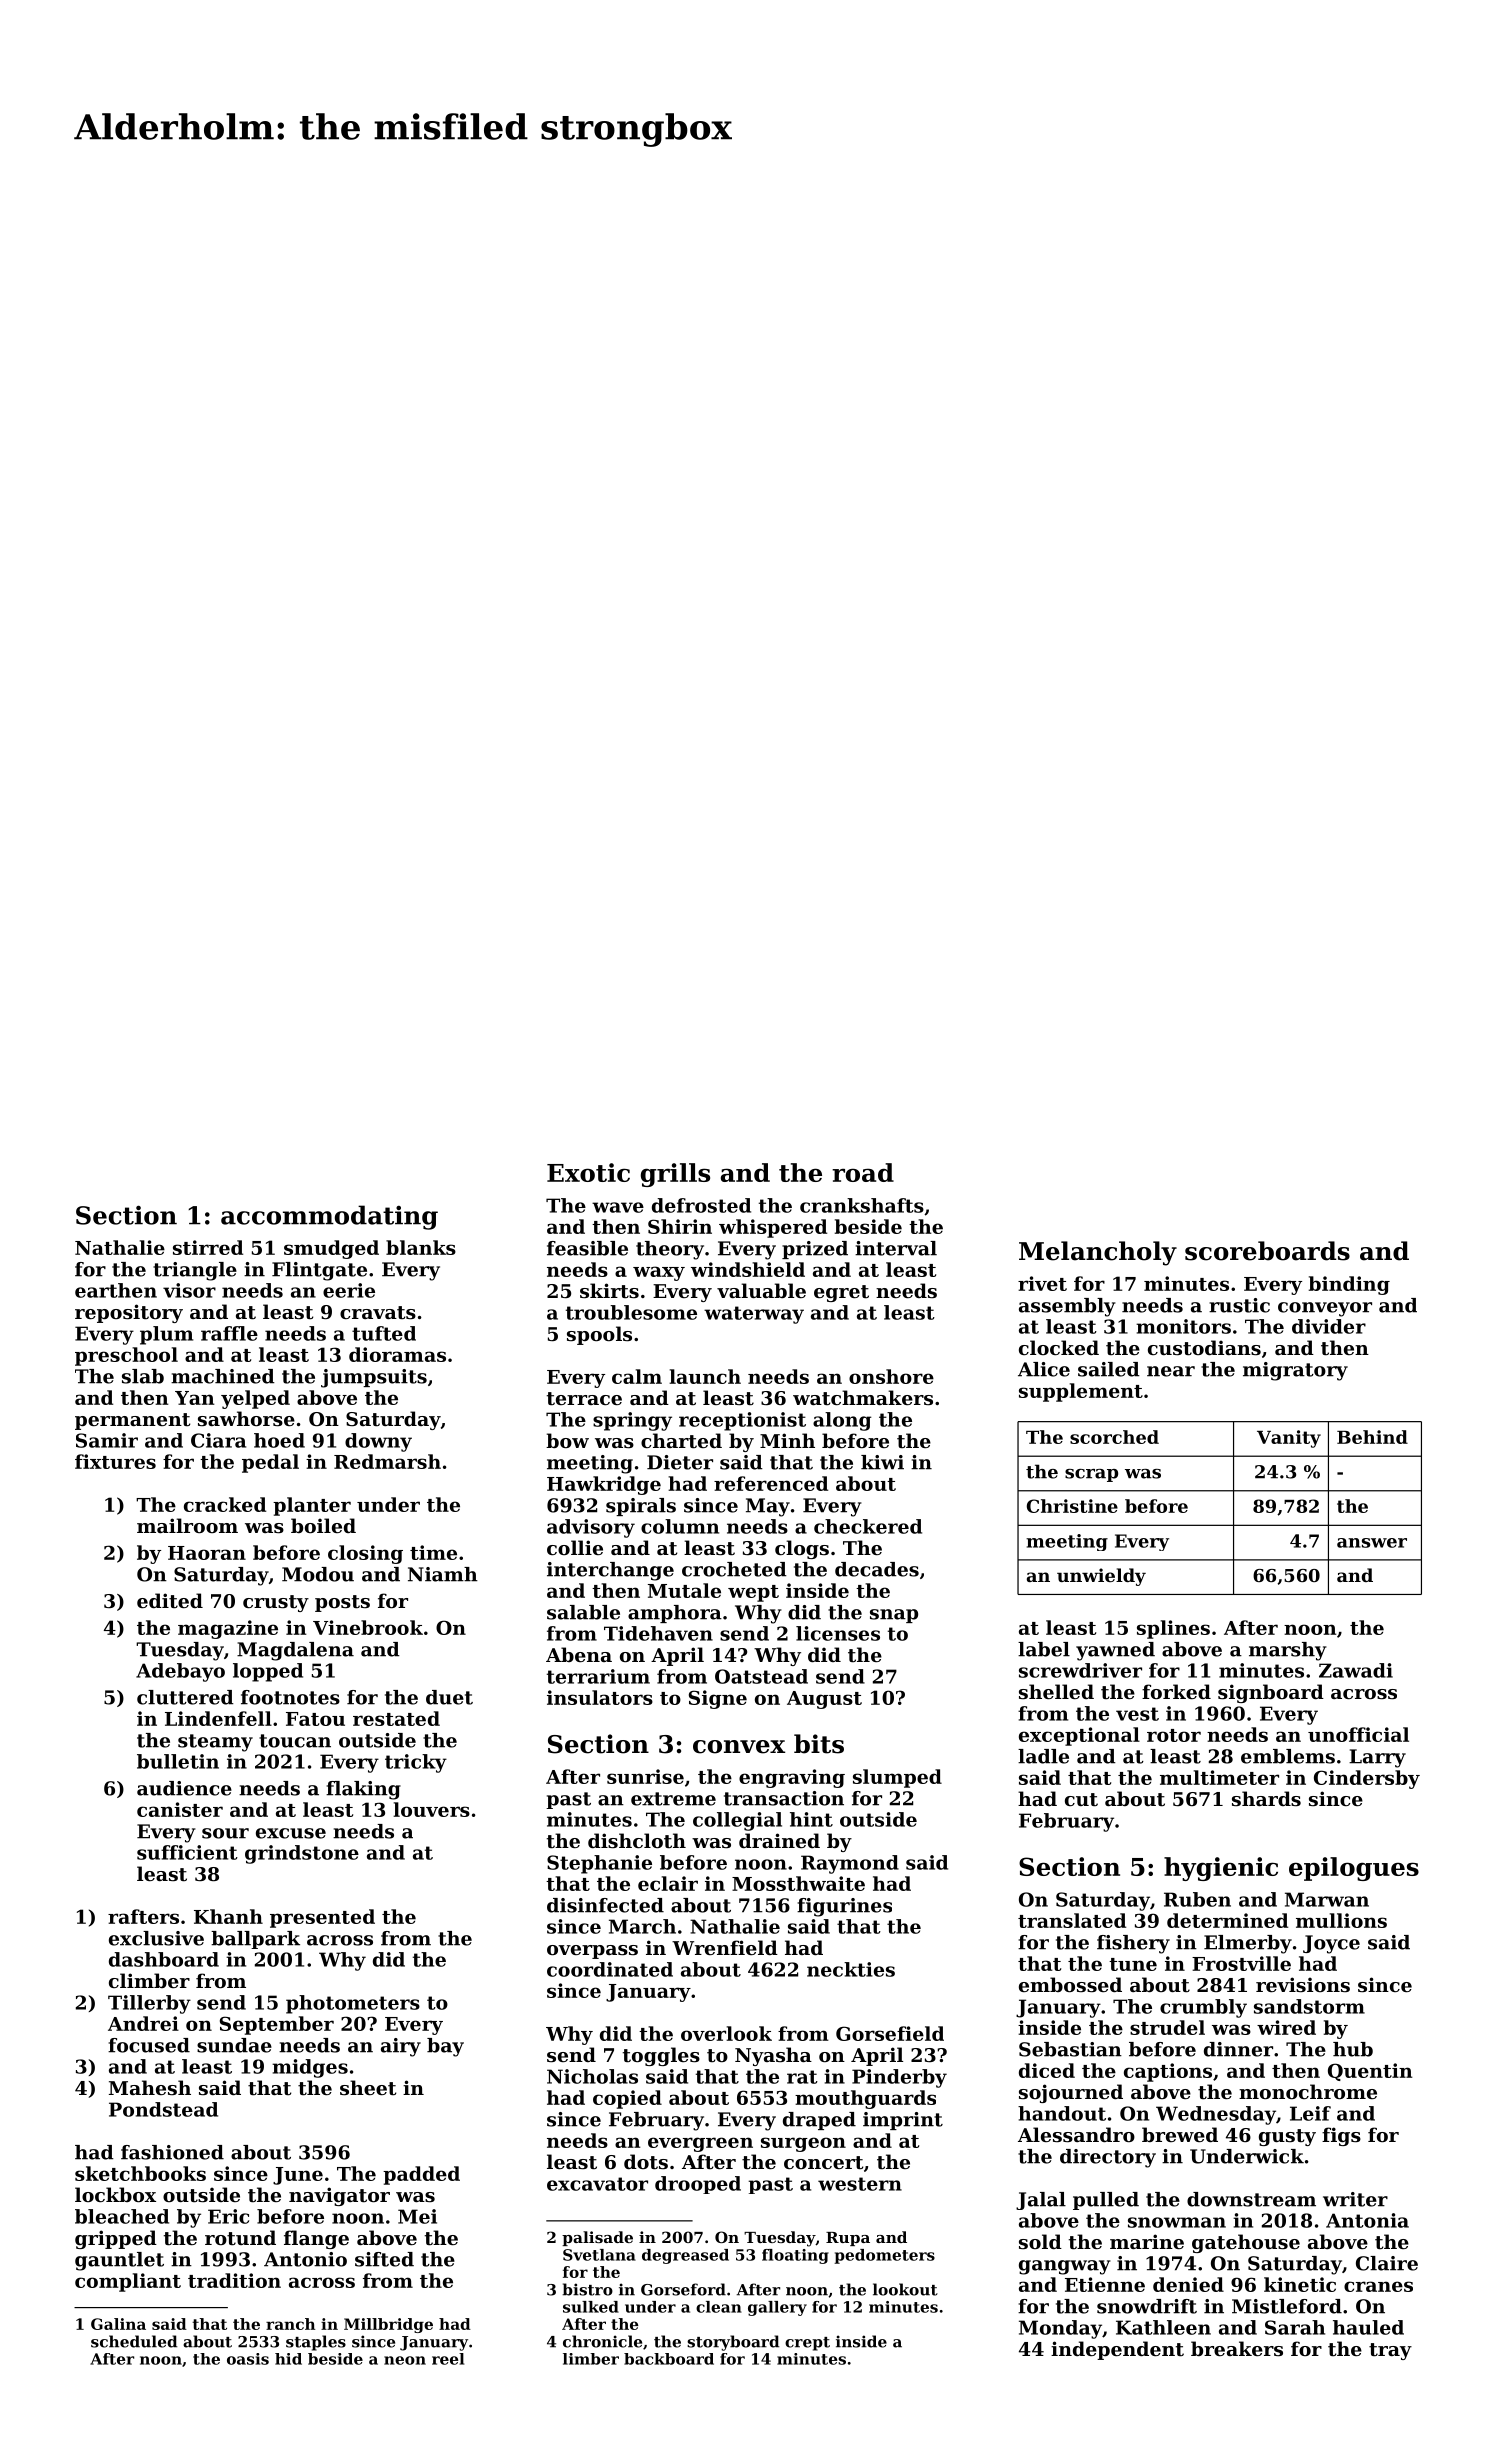  Describe the element at coordinates (802, 1549) in the page. I see `clogs` at that location.
